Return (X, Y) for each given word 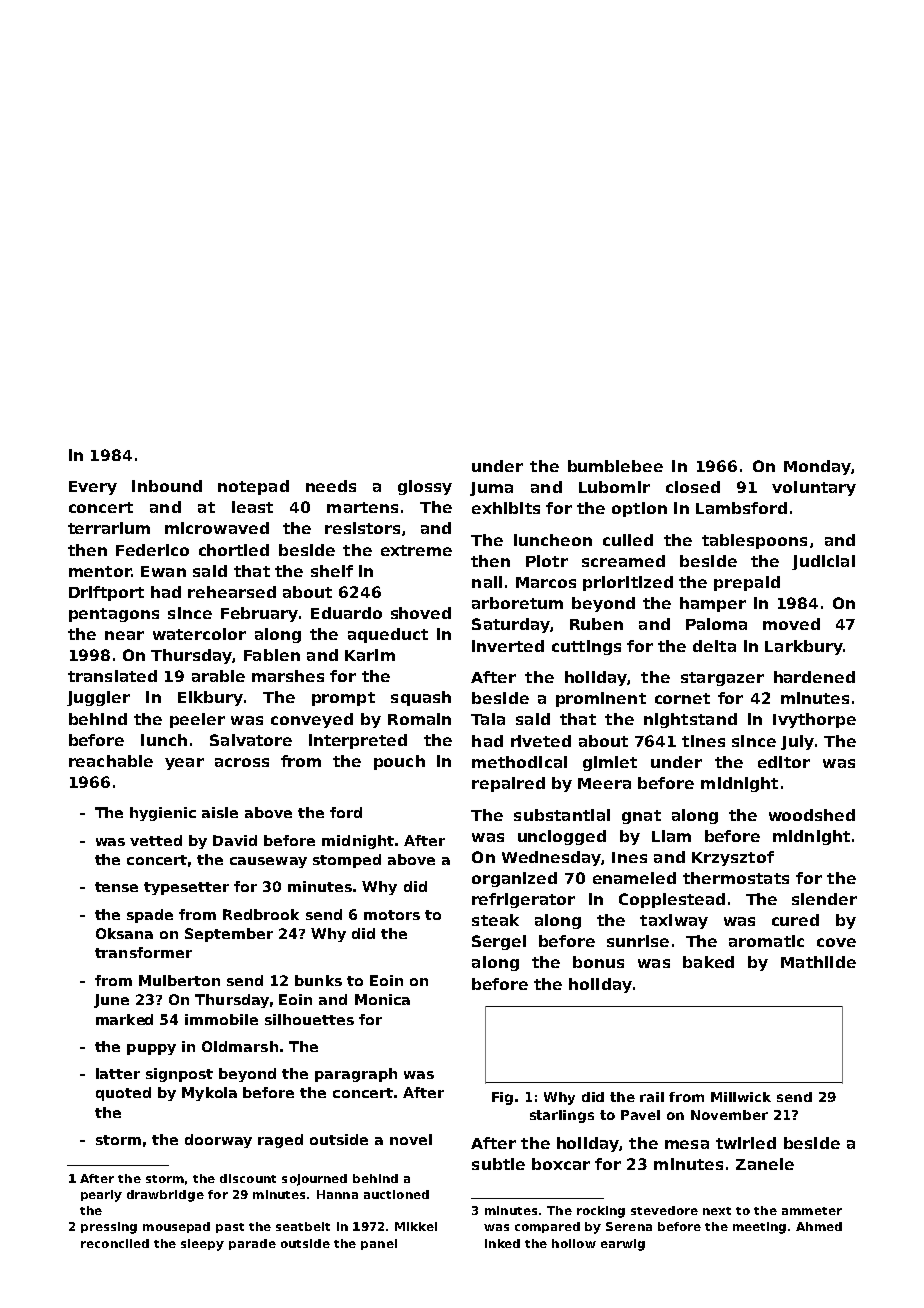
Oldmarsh (240, 1046)
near (124, 635)
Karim (370, 655)
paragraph (356, 1075)
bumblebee (615, 466)
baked (708, 962)
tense (116, 887)
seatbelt (303, 1226)
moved (791, 624)
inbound (167, 486)
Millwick (741, 1097)
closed (693, 487)
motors (392, 915)
